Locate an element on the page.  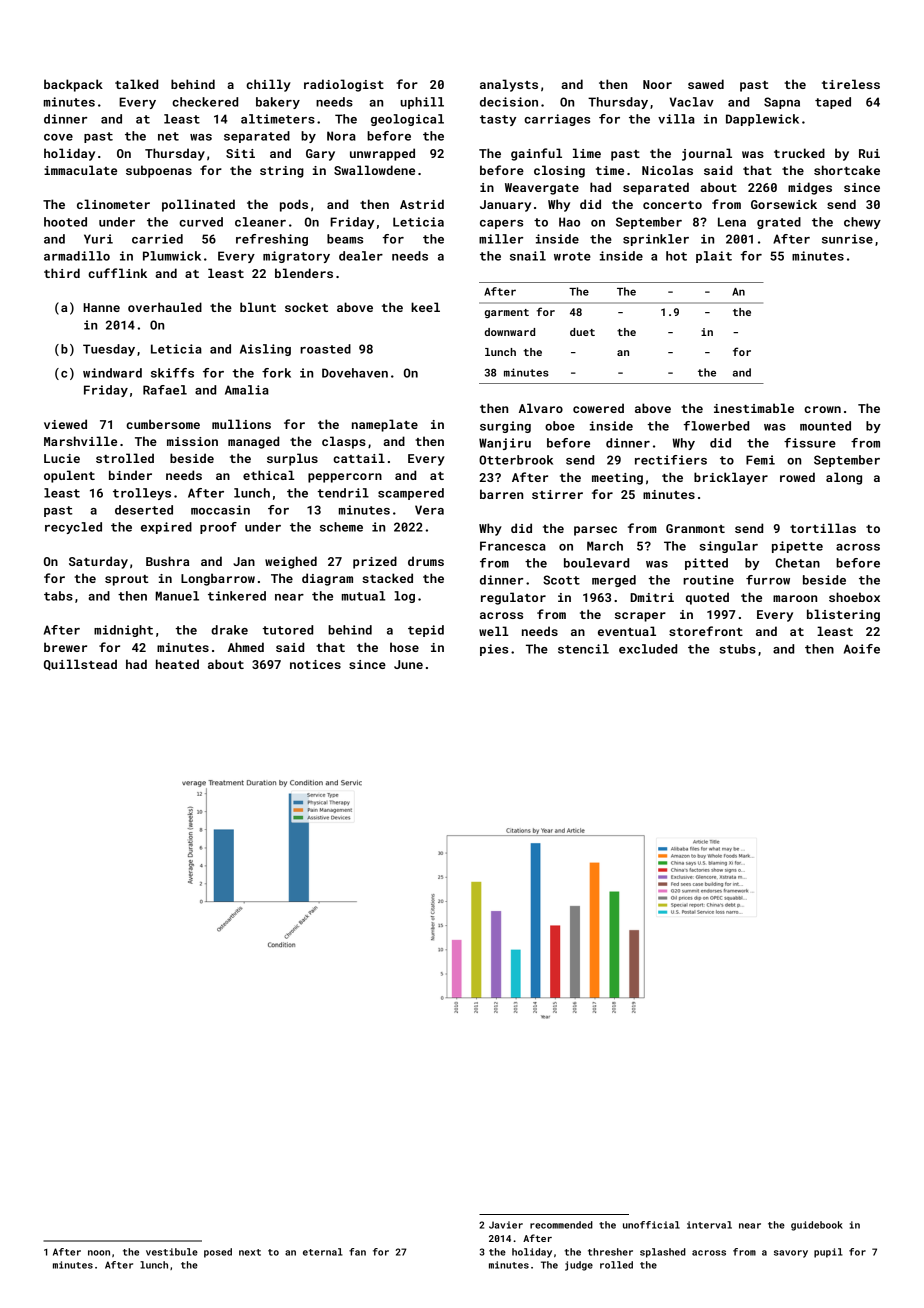
checkered is located at coordinates (205, 102).
